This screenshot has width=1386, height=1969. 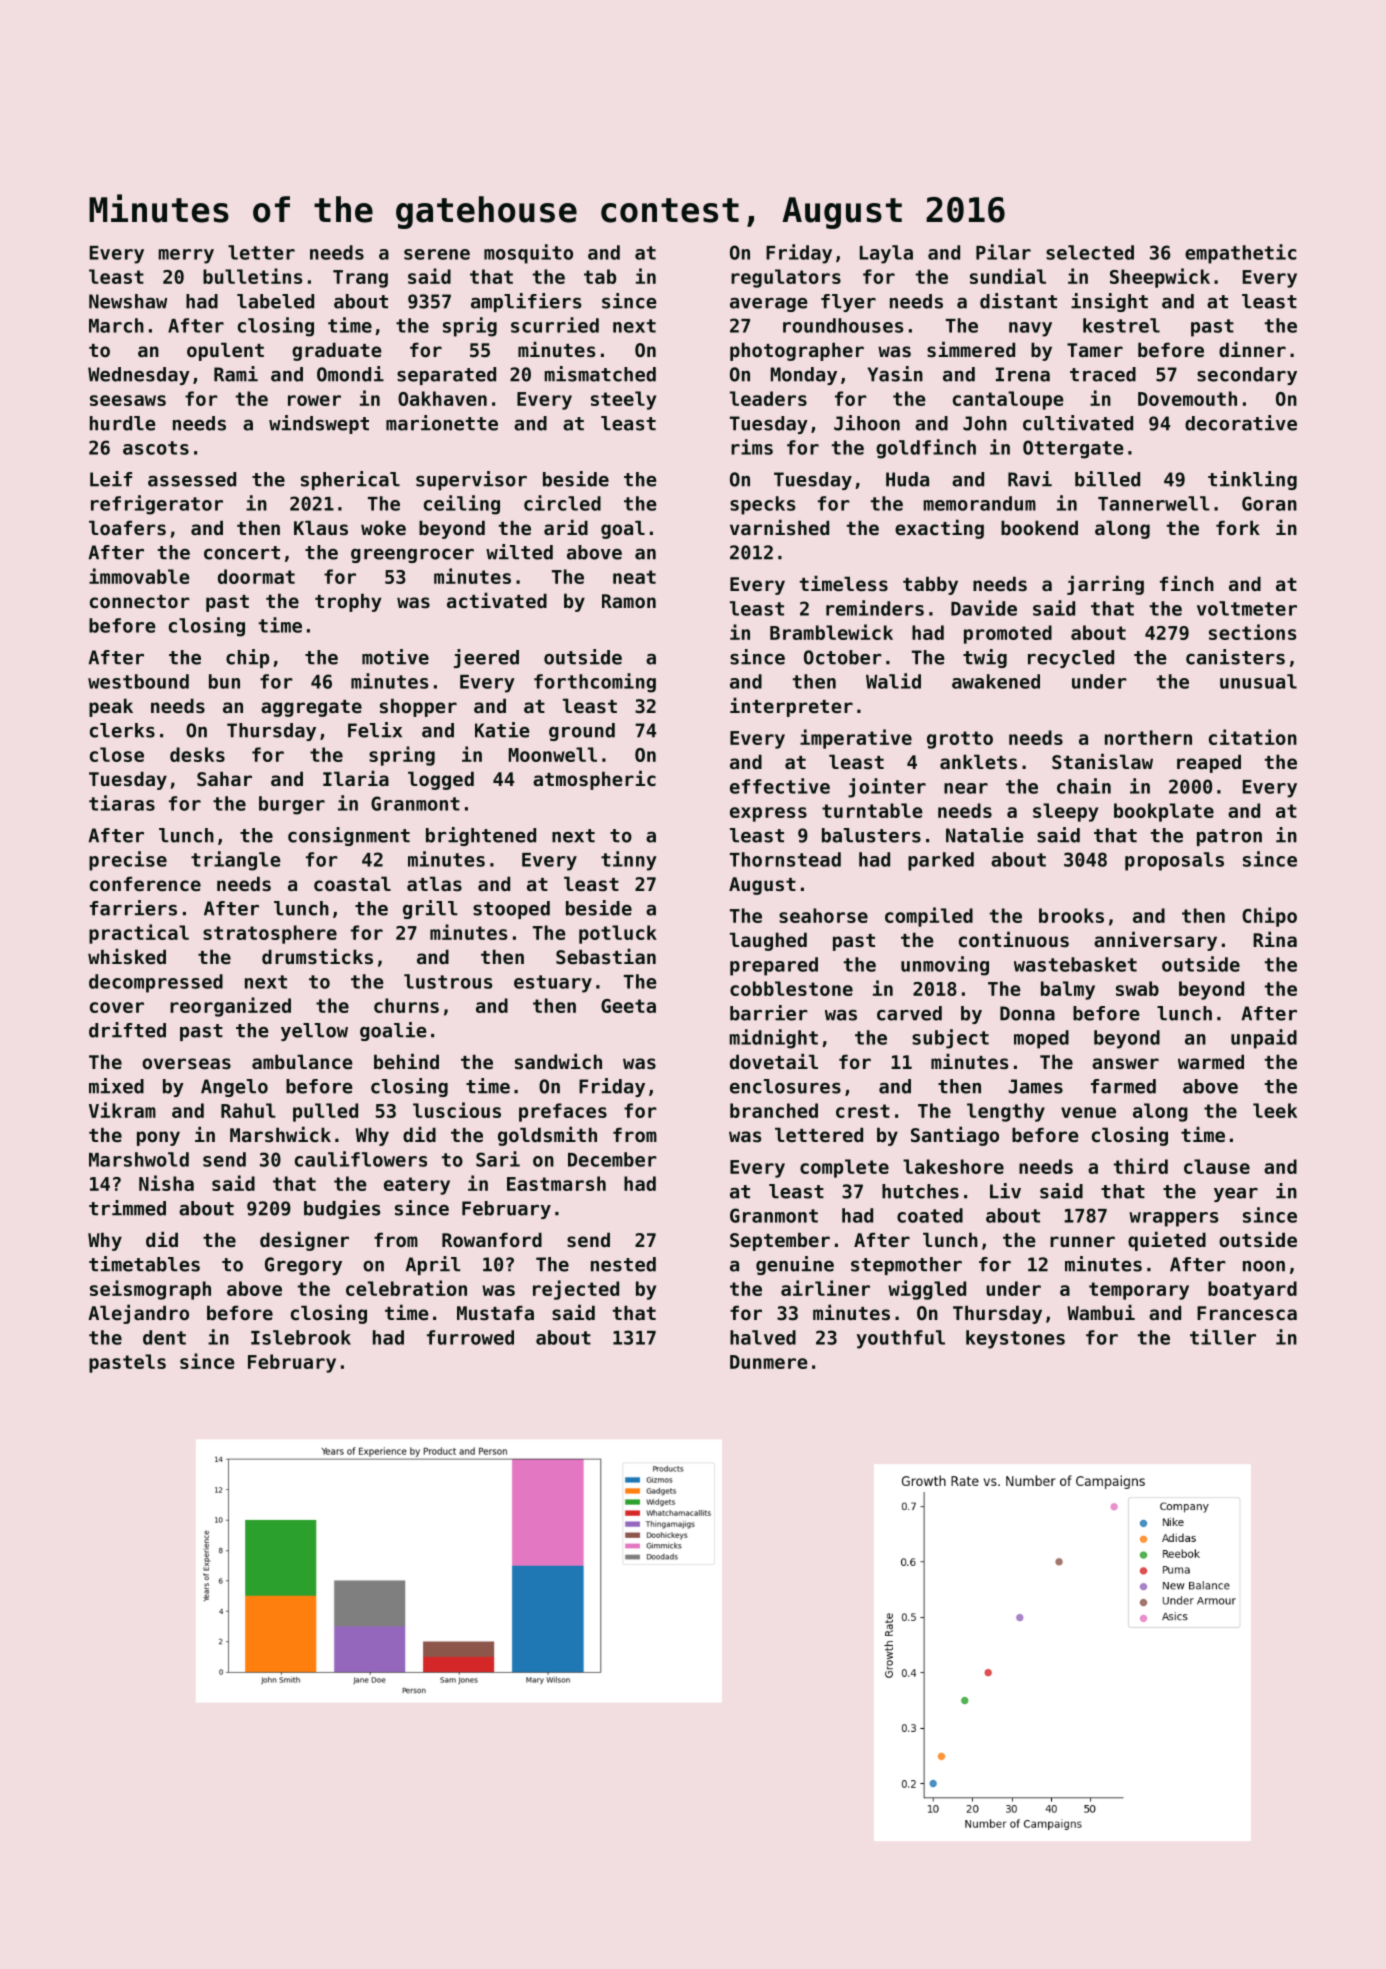 What do you see at coordinates (164, 1337) in the screenshot?
I see `dent` at bounding box center [164, 1337].
